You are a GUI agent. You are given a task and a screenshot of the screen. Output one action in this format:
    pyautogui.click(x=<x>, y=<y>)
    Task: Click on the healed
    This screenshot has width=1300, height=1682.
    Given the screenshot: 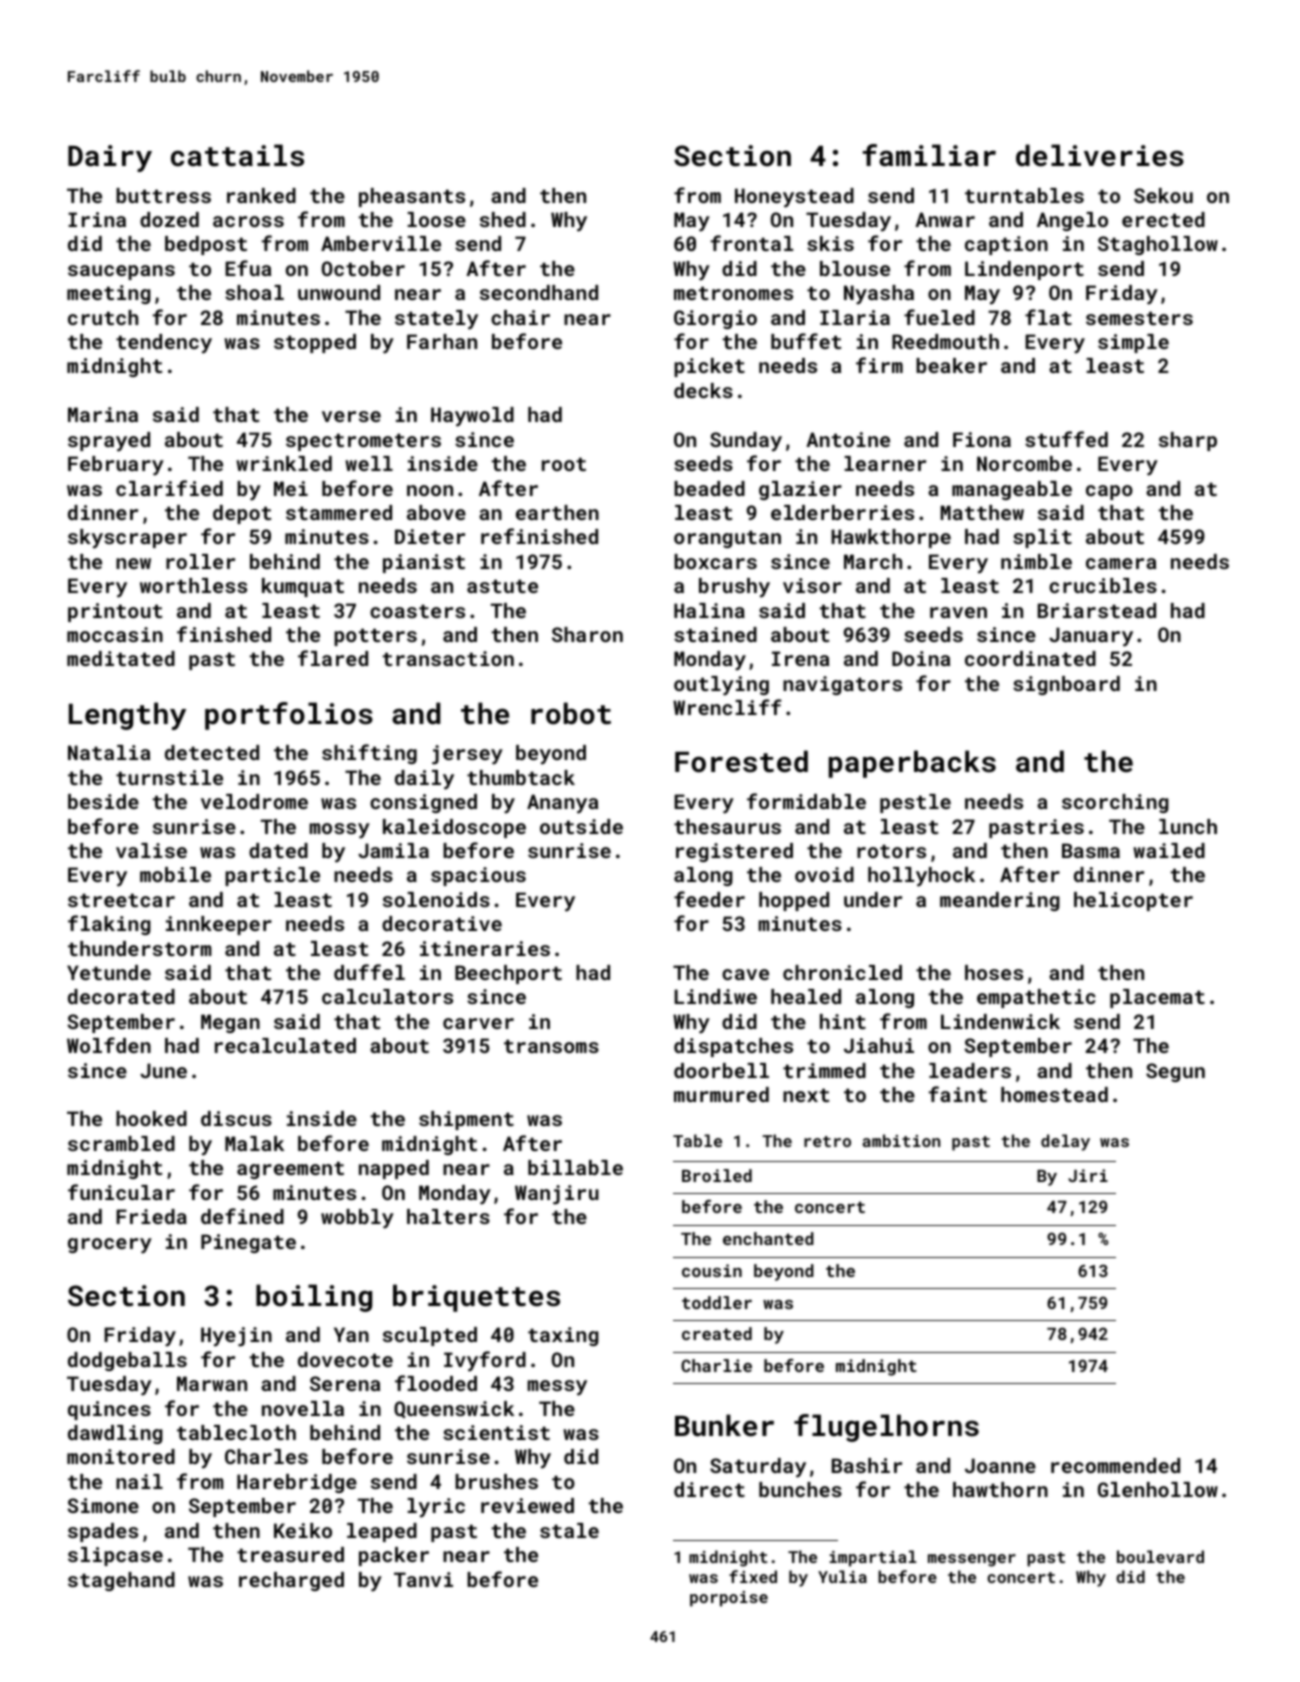 What is the action you would take?
    pyautogui.click(x=806, y=996)
